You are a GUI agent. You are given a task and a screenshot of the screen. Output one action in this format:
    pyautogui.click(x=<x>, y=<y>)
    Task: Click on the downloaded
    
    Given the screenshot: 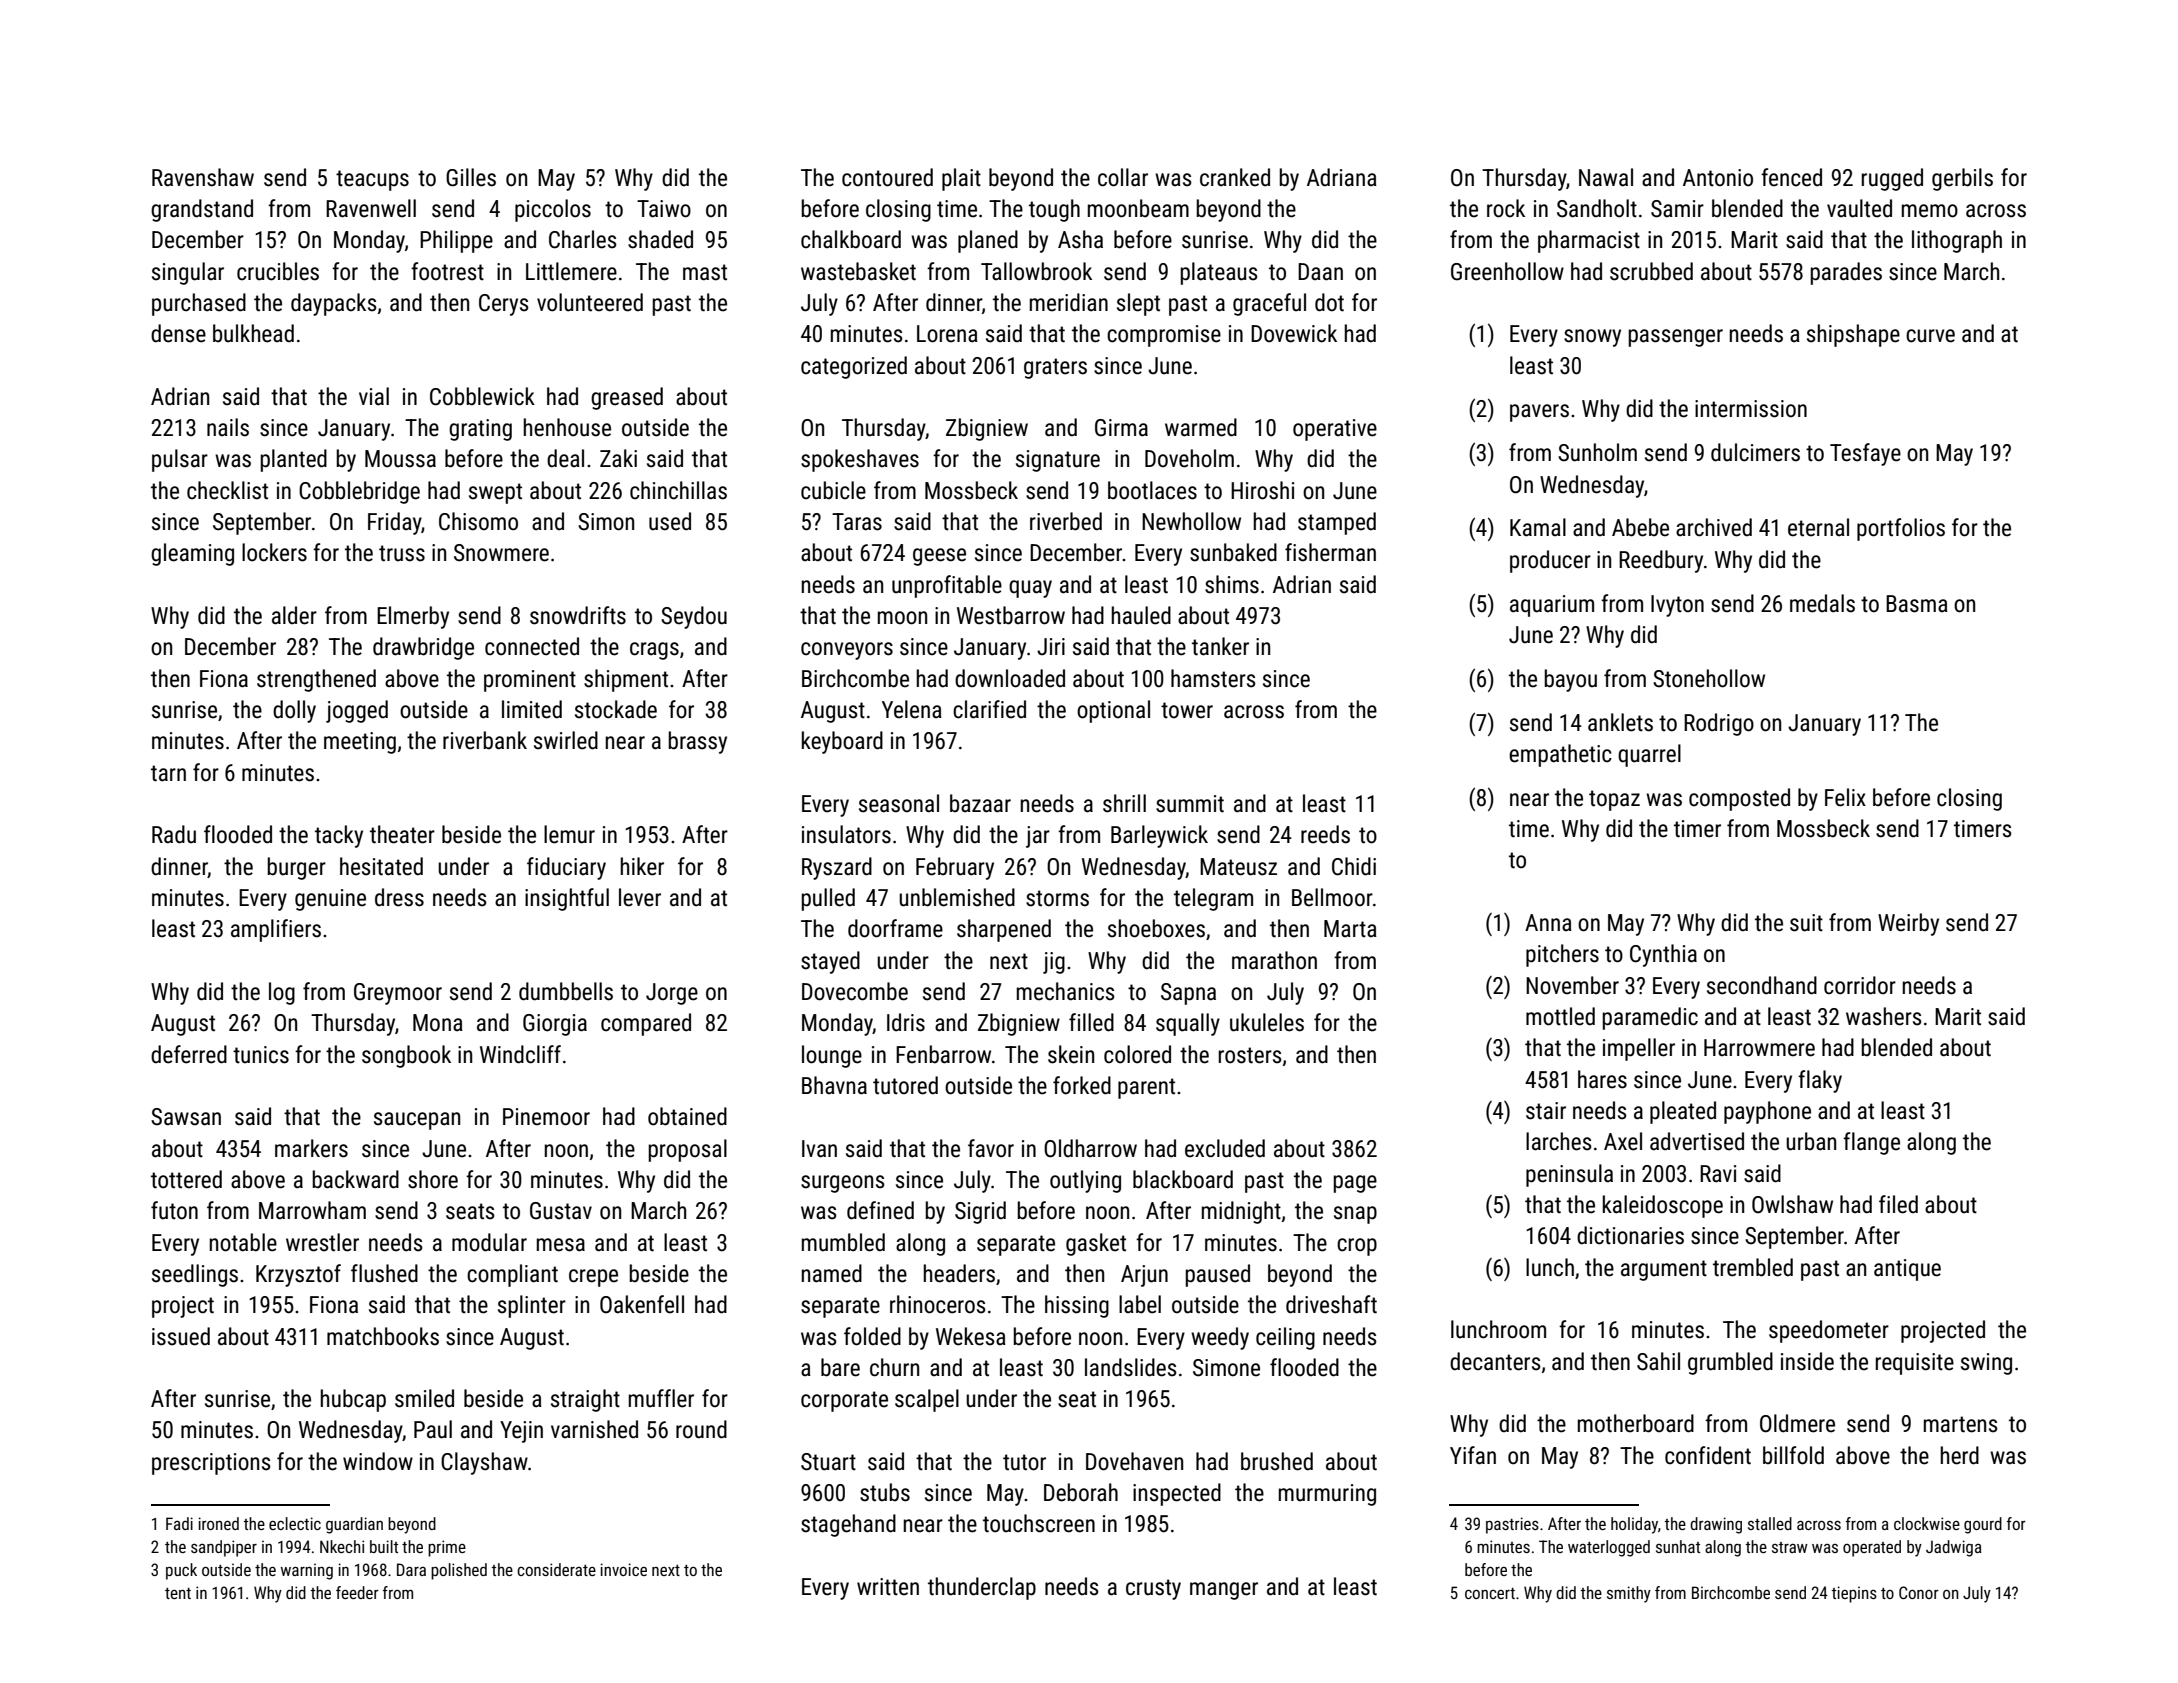 What is the action you would take?
    pyautogui.click(x=1010, y=678)
